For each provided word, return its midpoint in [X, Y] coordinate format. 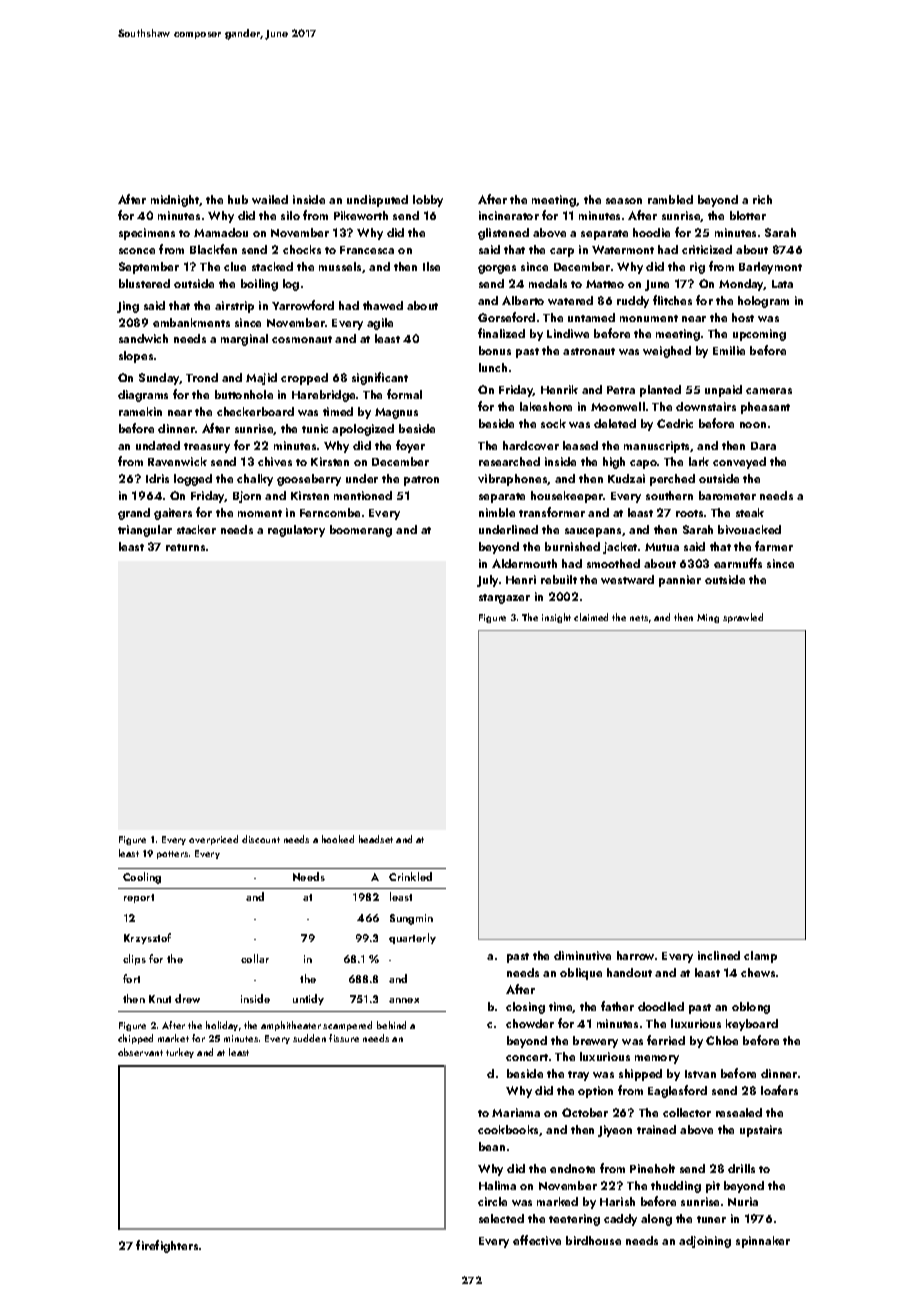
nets [639, 618]
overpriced [213, 840]
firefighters [167, 1246]
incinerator [509, 215]
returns [185, 547]
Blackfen [213, 249]
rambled [670, 199]
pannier [680, 581]
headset [376, 839]
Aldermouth [524, 563]
